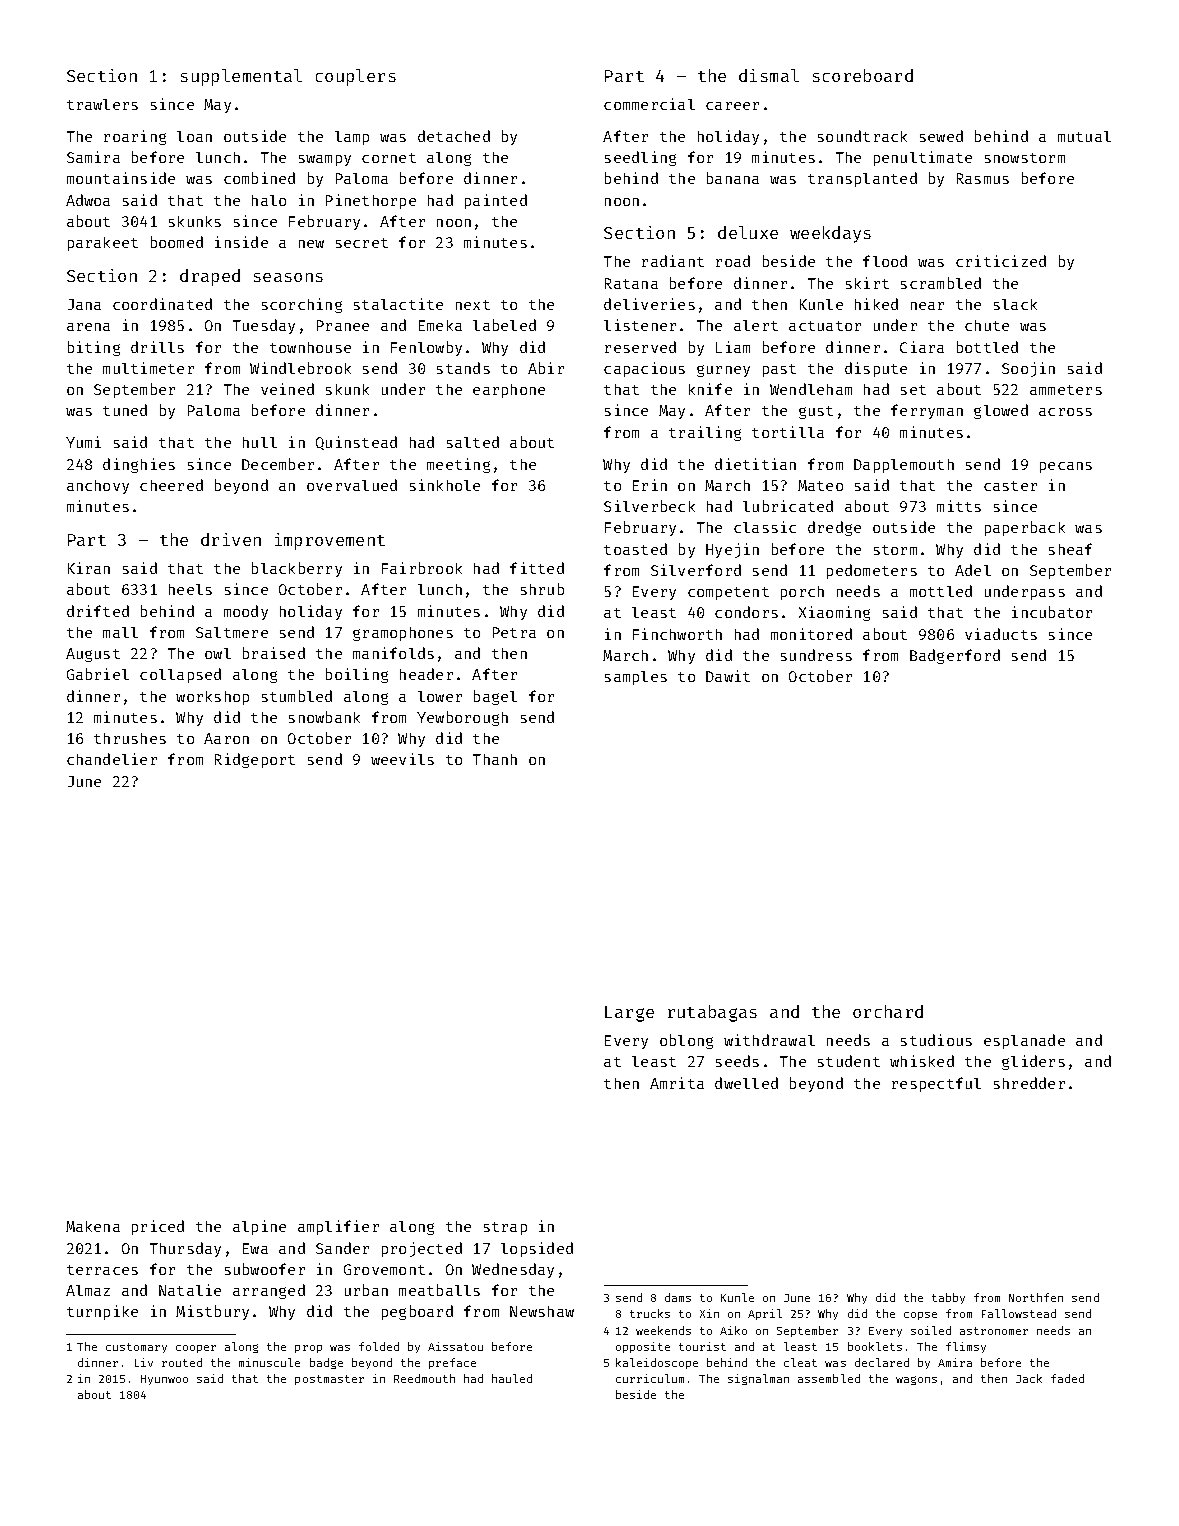 The image size is (1179, 1526). What do you see at coordinates (1015, 304) in the page?
I see `slack` at bounding box center [1015, 304].
